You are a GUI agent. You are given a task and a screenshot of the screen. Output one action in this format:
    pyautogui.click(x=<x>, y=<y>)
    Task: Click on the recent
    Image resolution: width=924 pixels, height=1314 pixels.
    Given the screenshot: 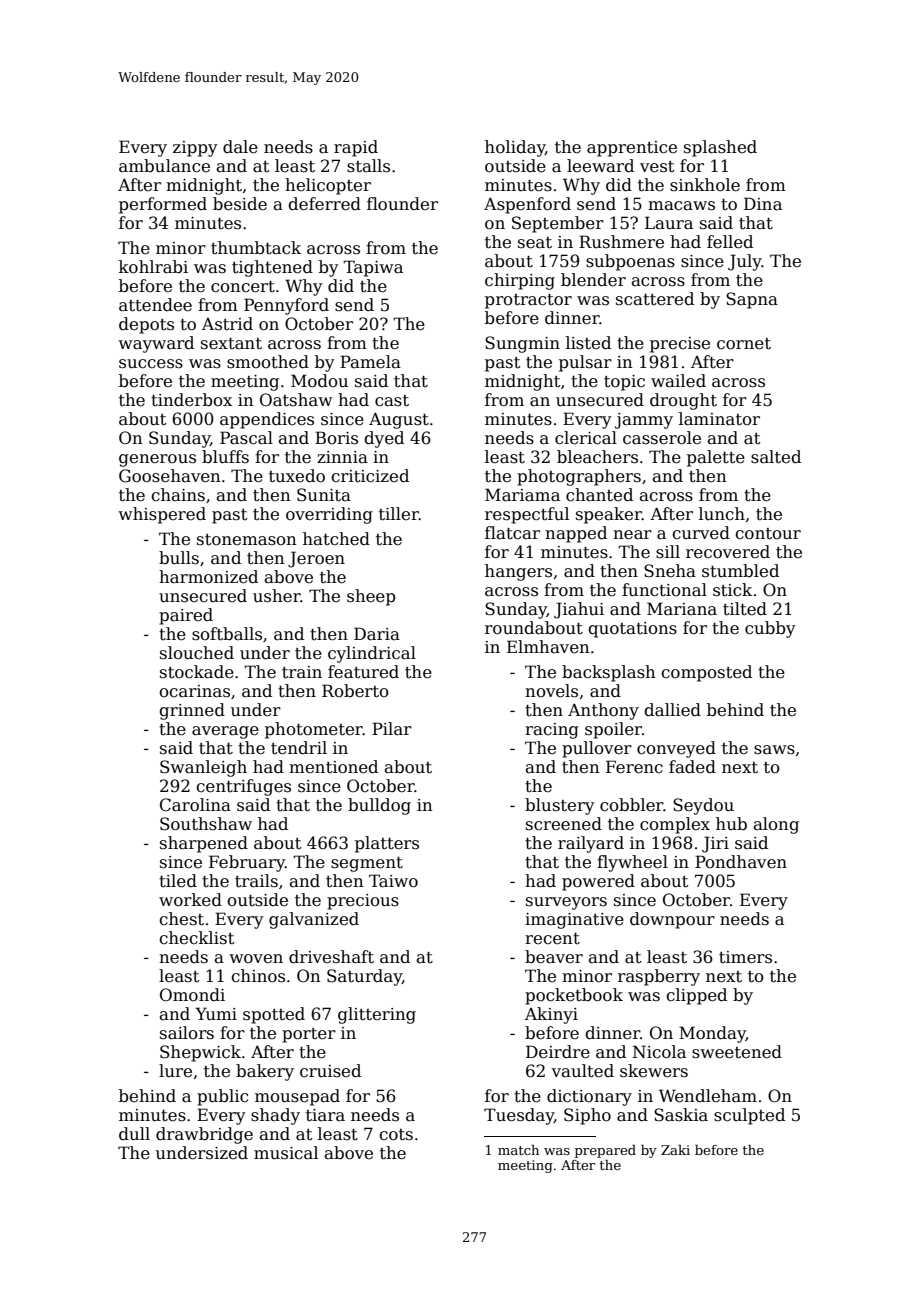 What is the action you would take?
    pyautogui.click(x=552, y=939)
